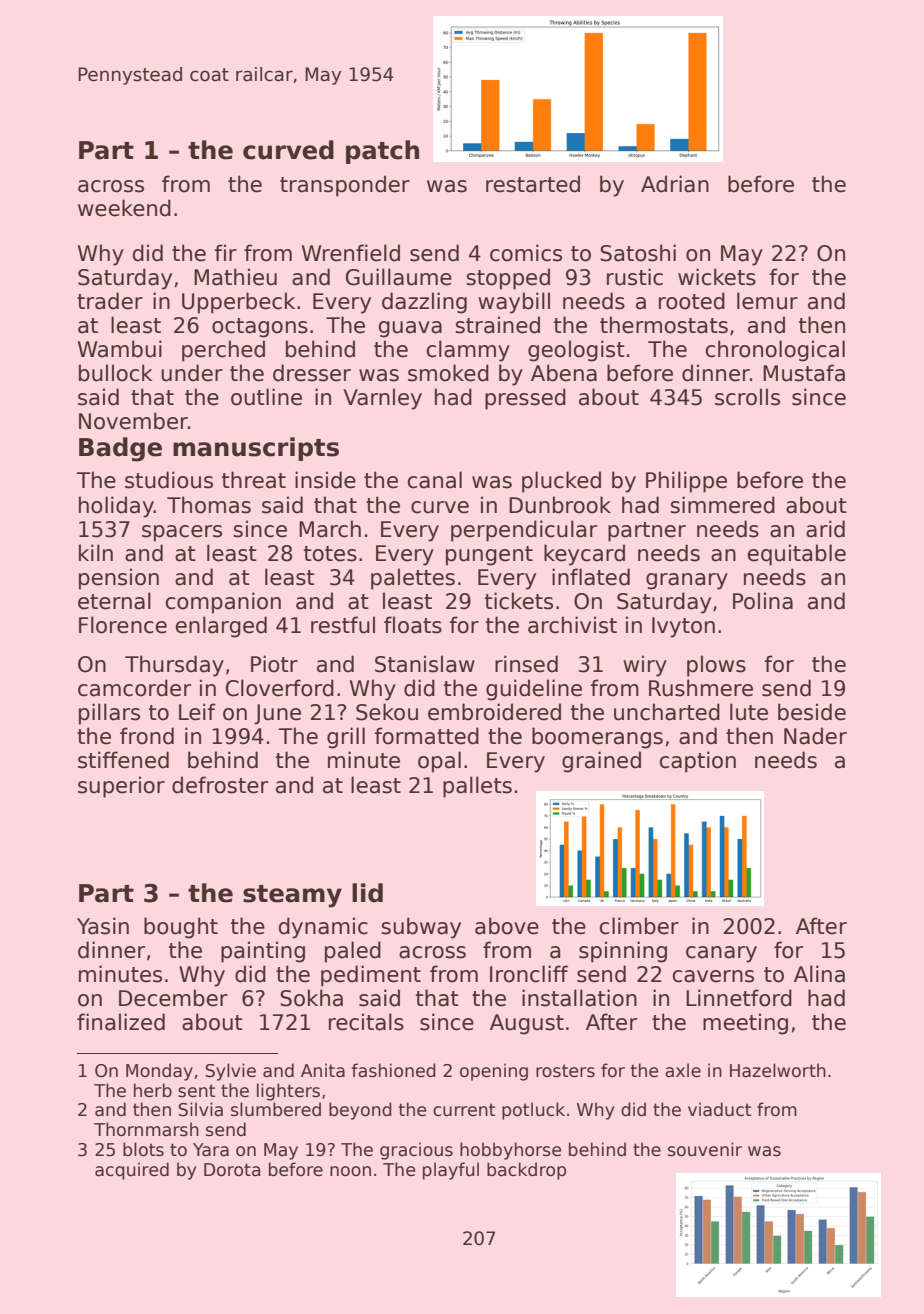  I want to click on herb, so click(153, 1090).
